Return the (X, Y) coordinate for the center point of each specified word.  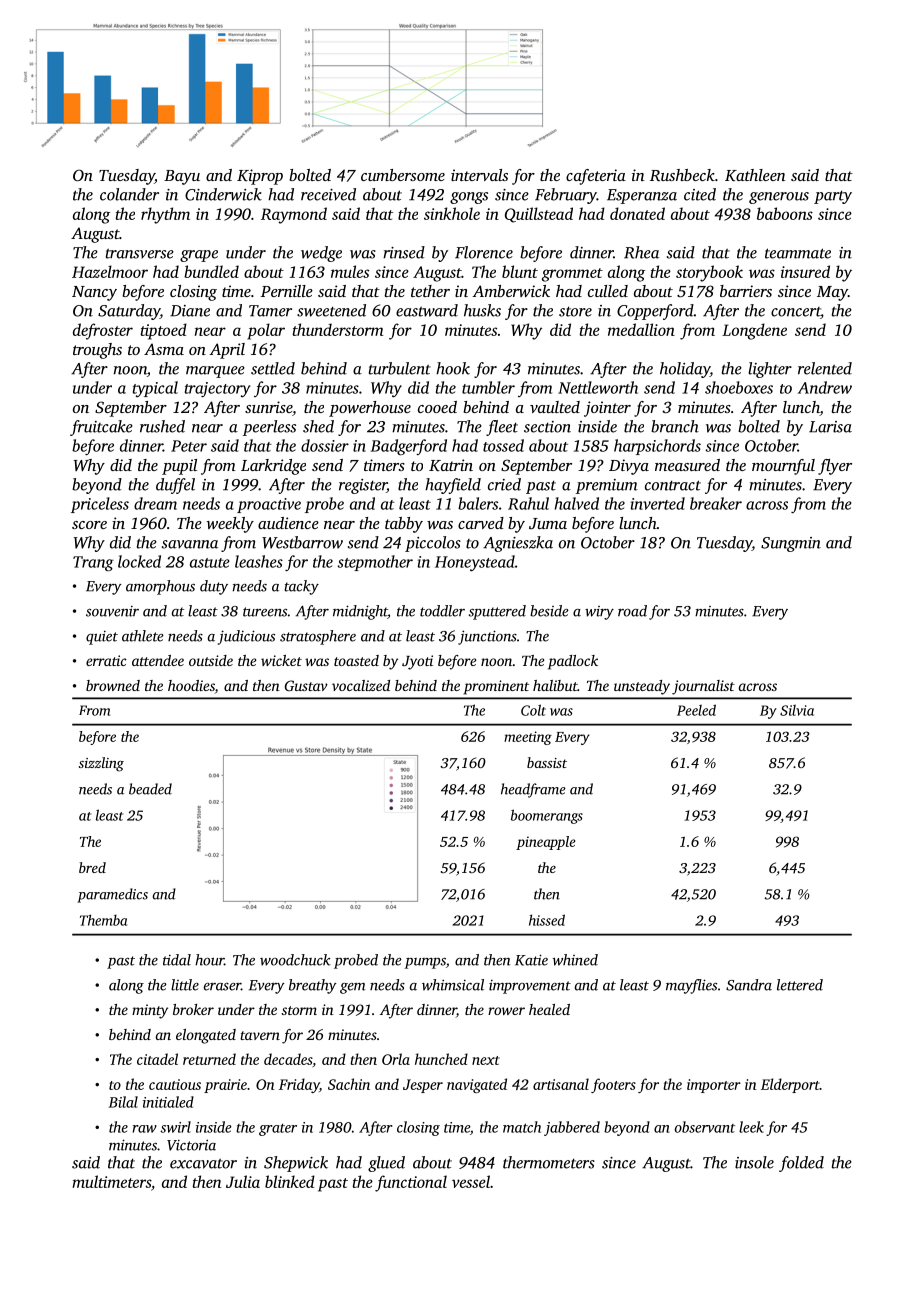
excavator (203, 1164)
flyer (835, 467)
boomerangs (547, 816)
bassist (547, 762)
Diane (190, 311)
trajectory (217, 389)
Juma (548, 523)
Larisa (830, 427)
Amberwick (511, 291)
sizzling (101, 764)
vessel (471, 1181)
